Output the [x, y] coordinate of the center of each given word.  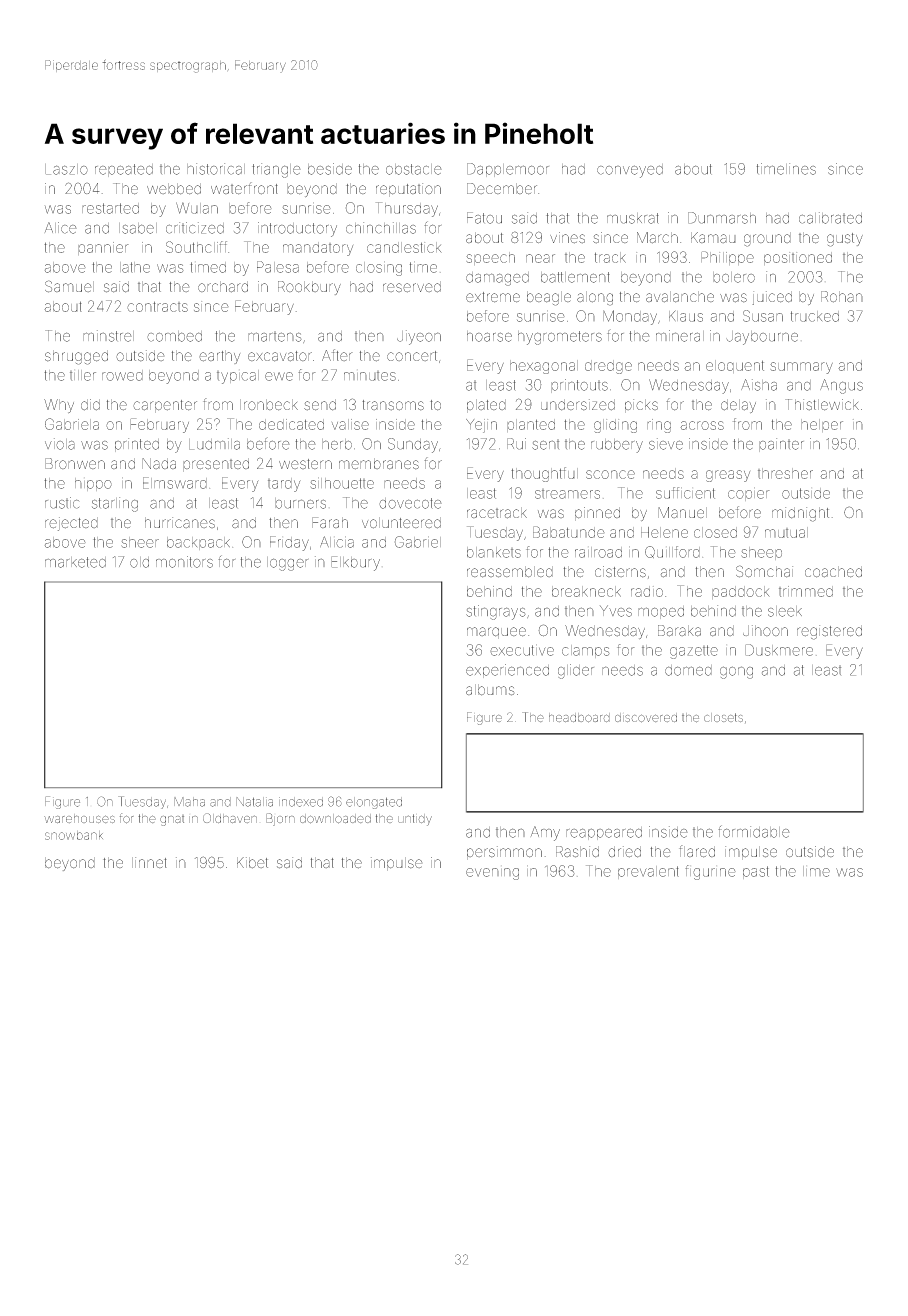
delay [738, 406]
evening [492, 874]
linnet [149, 862]
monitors [184, 562]
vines [567, 238]
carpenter [165, 406]
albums [490, 690]
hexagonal [544, 367]
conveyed [630, 171]
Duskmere [779, 650]
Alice [61, 228]
